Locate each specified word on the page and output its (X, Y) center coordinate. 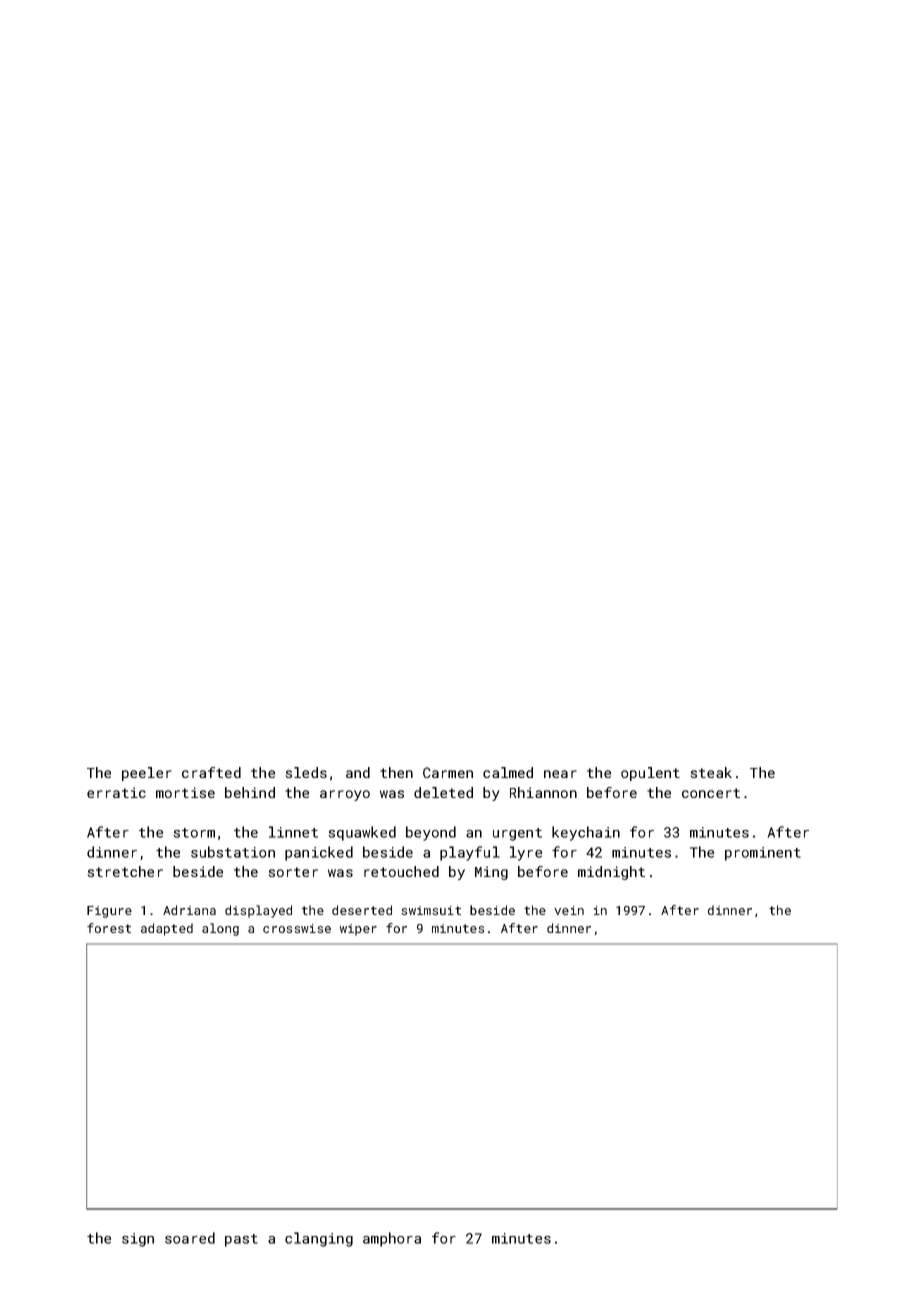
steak (711, 772)
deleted (443, 792)
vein (569, 910)
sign (138, 1240)
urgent (517, 834)
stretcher (125, 871)
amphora (392, 1239)
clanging (319, 1239)
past (241, 1240)
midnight (611, 873)
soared (190, 1238)
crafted (211, 772)
